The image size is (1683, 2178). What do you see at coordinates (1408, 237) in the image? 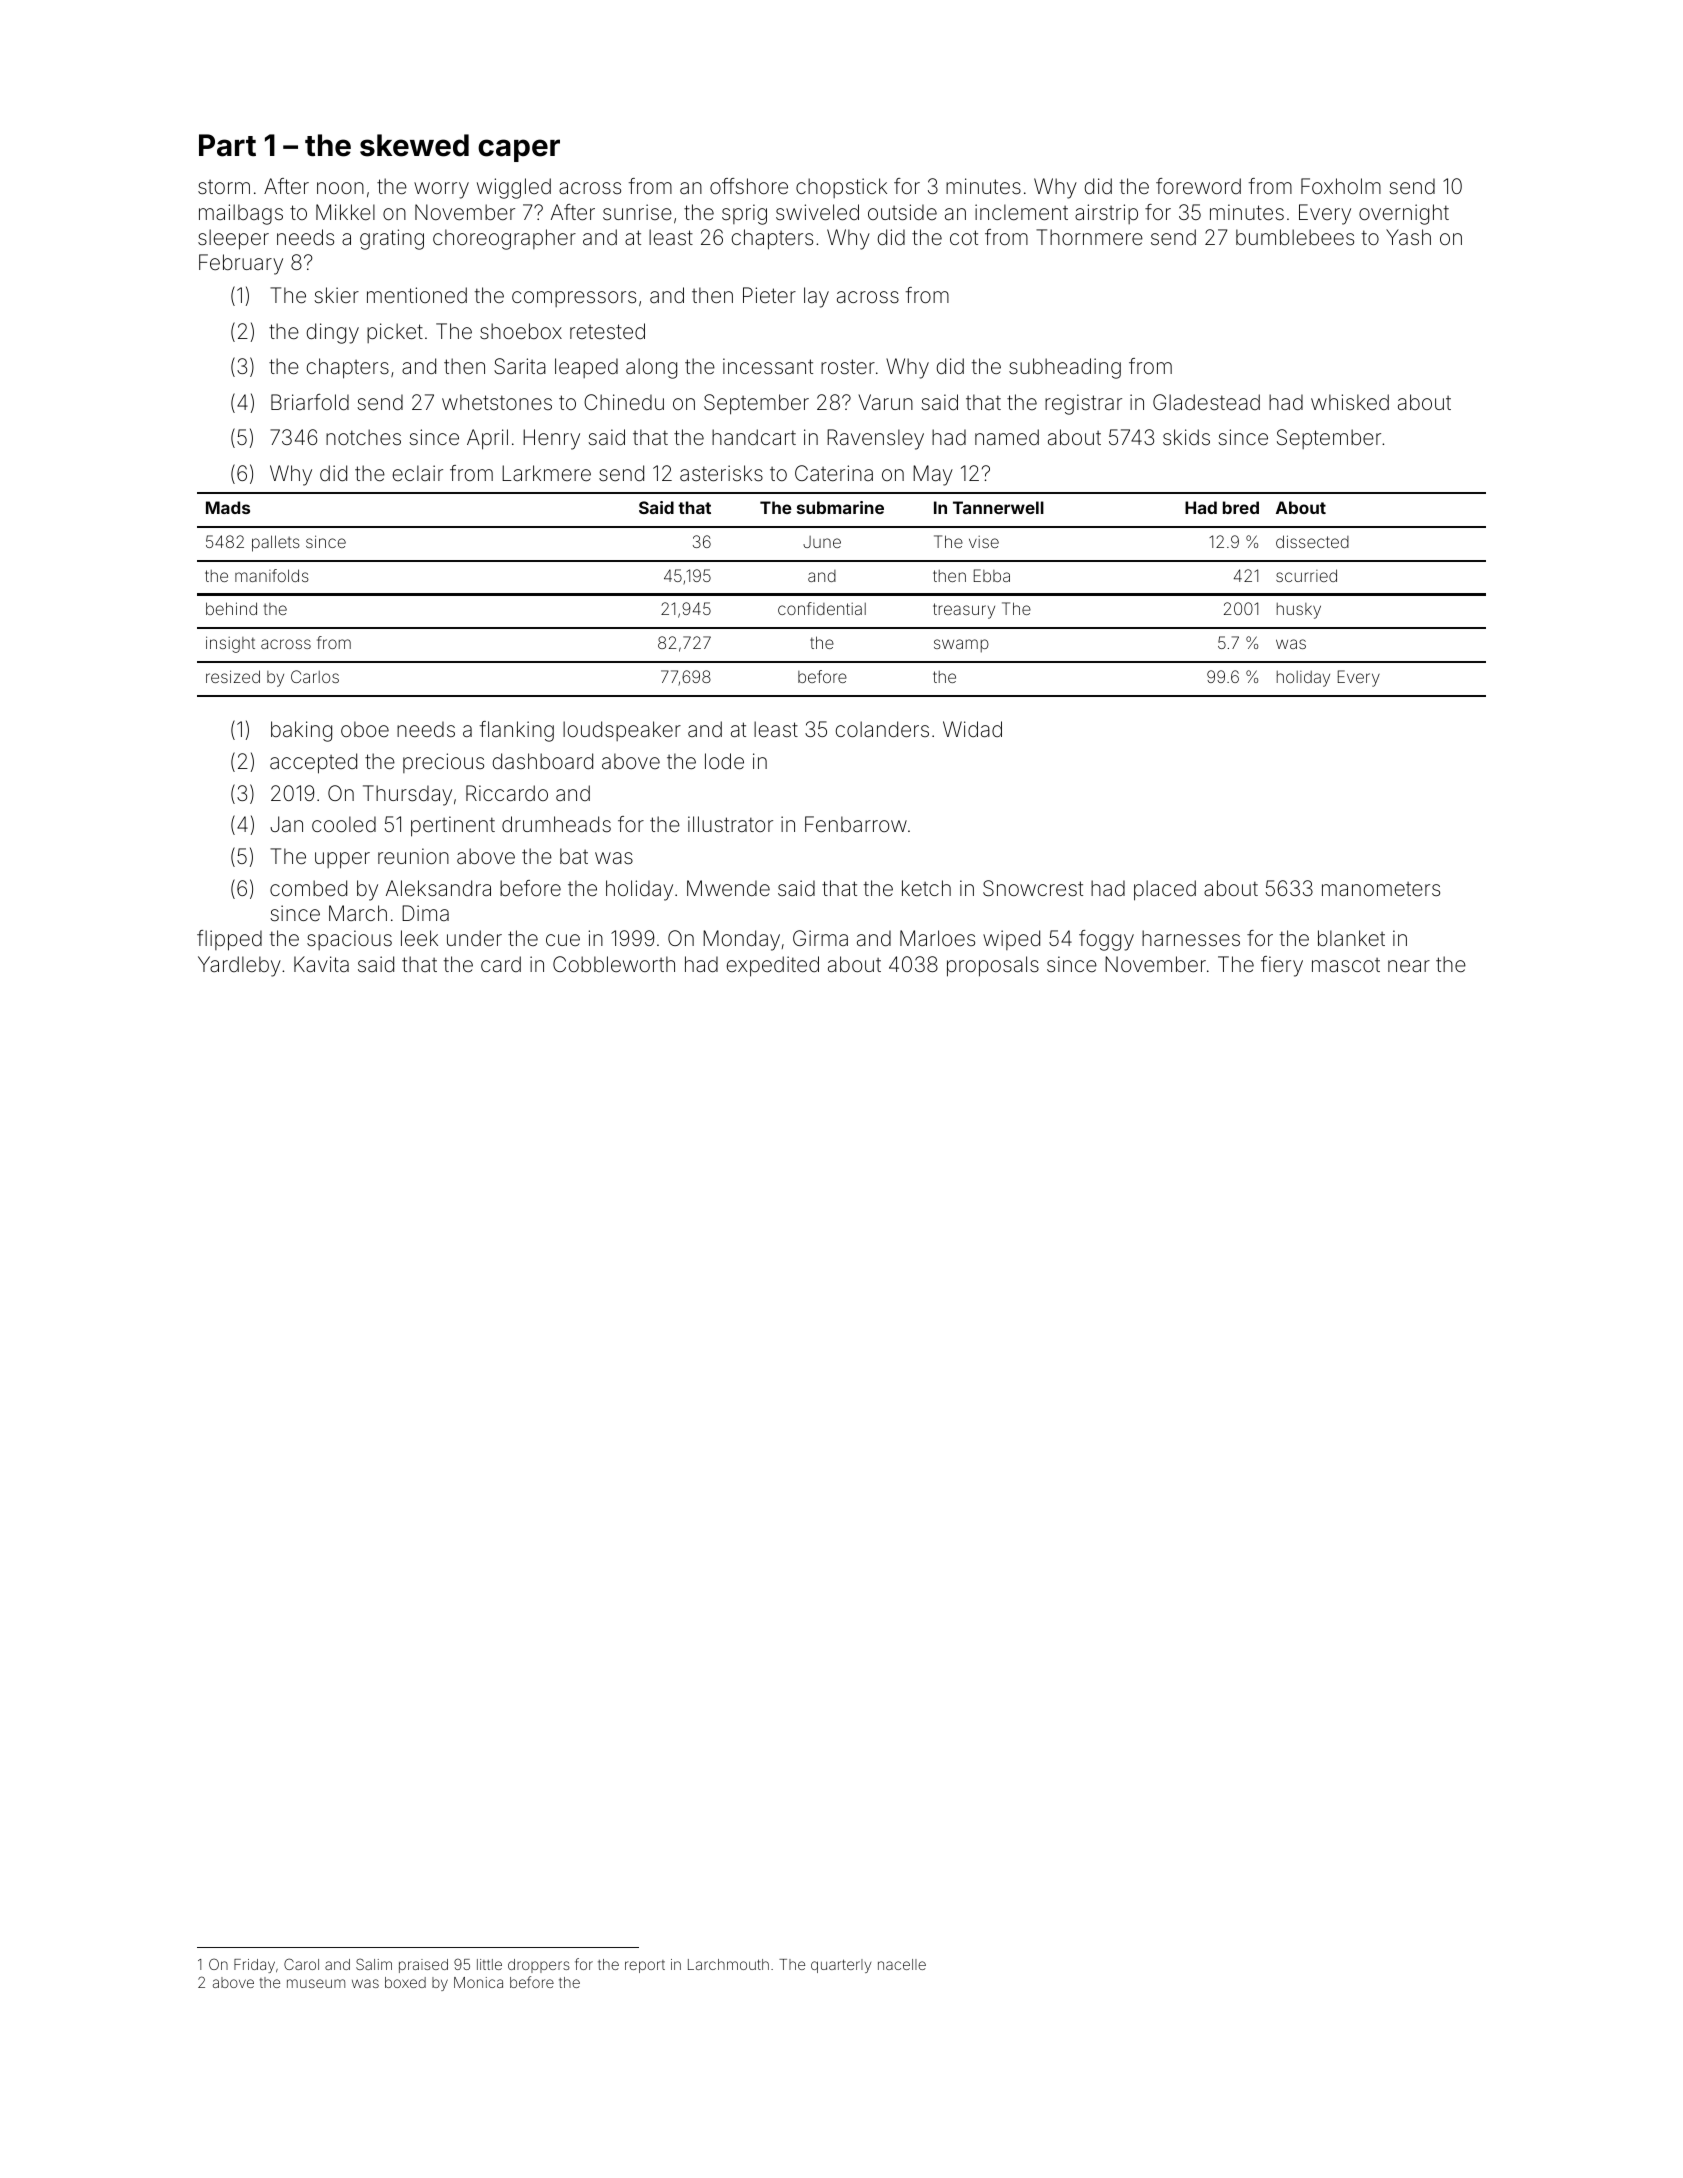
I see `Yash` at bounding box center [1408, 237].
